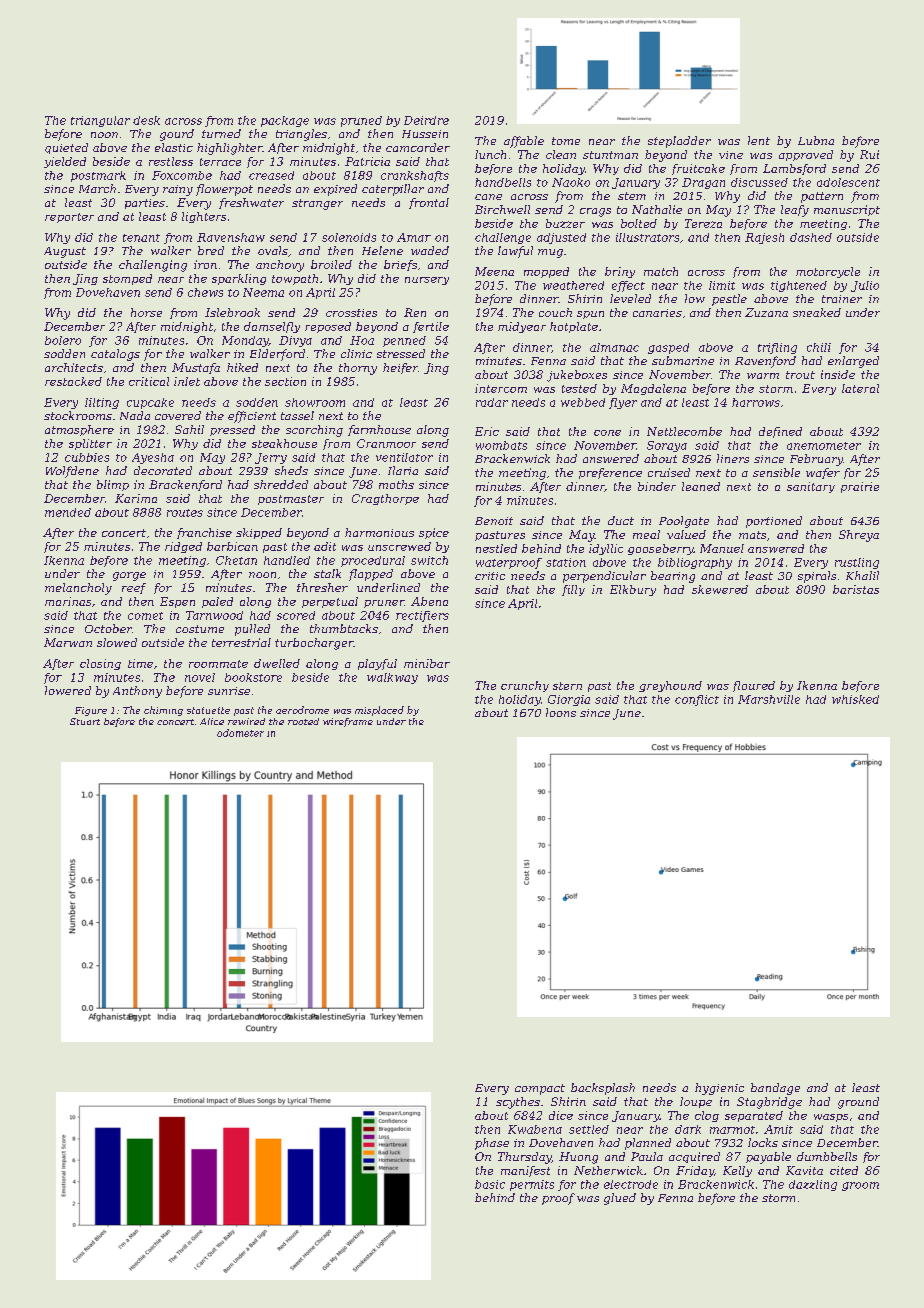  I want to click on pruned, so click(361, 121).
